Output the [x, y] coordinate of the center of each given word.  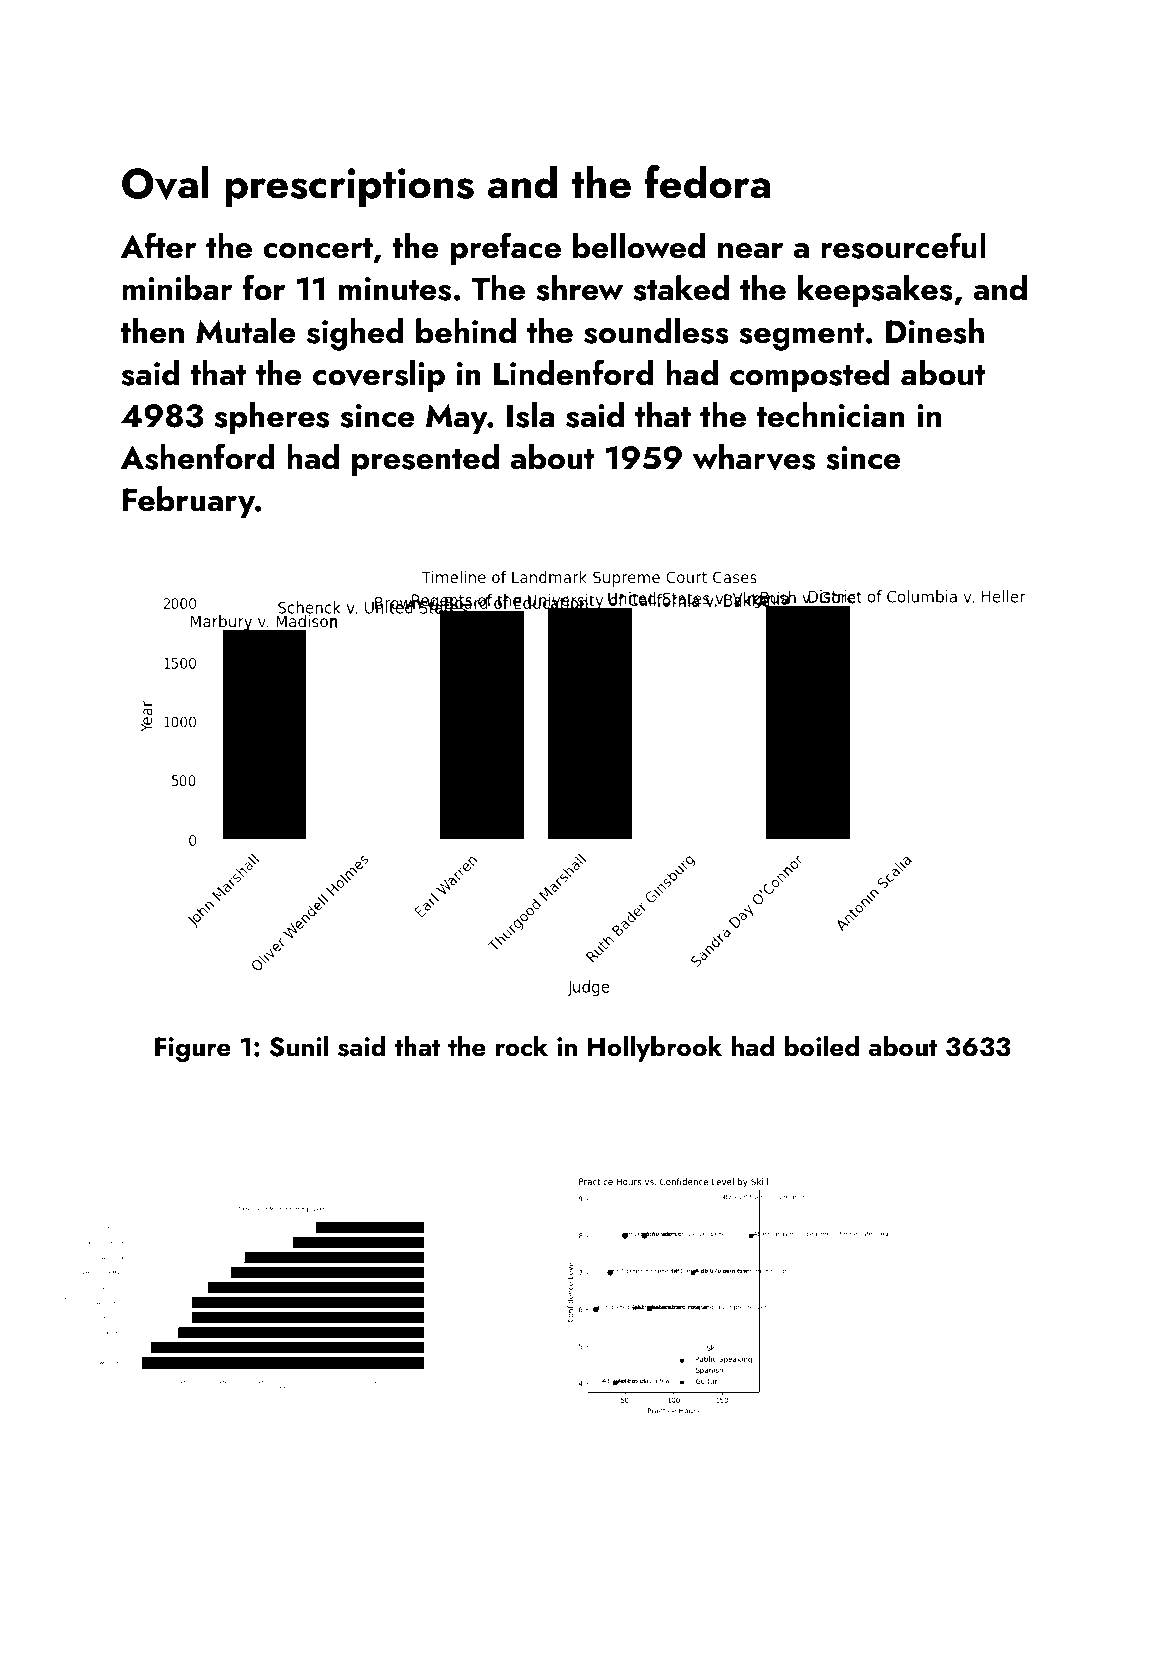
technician [830, 415]
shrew [579, 288]
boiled [821, 1046]
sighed [355, 334]
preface [506, 248]
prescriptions [349, 187]
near [750, 251]
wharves [754, 457]
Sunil [299, 1046]
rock [522, 1046]
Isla [531, 415]
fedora [707, 182]
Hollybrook [655, 1048]
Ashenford [198, 456]
